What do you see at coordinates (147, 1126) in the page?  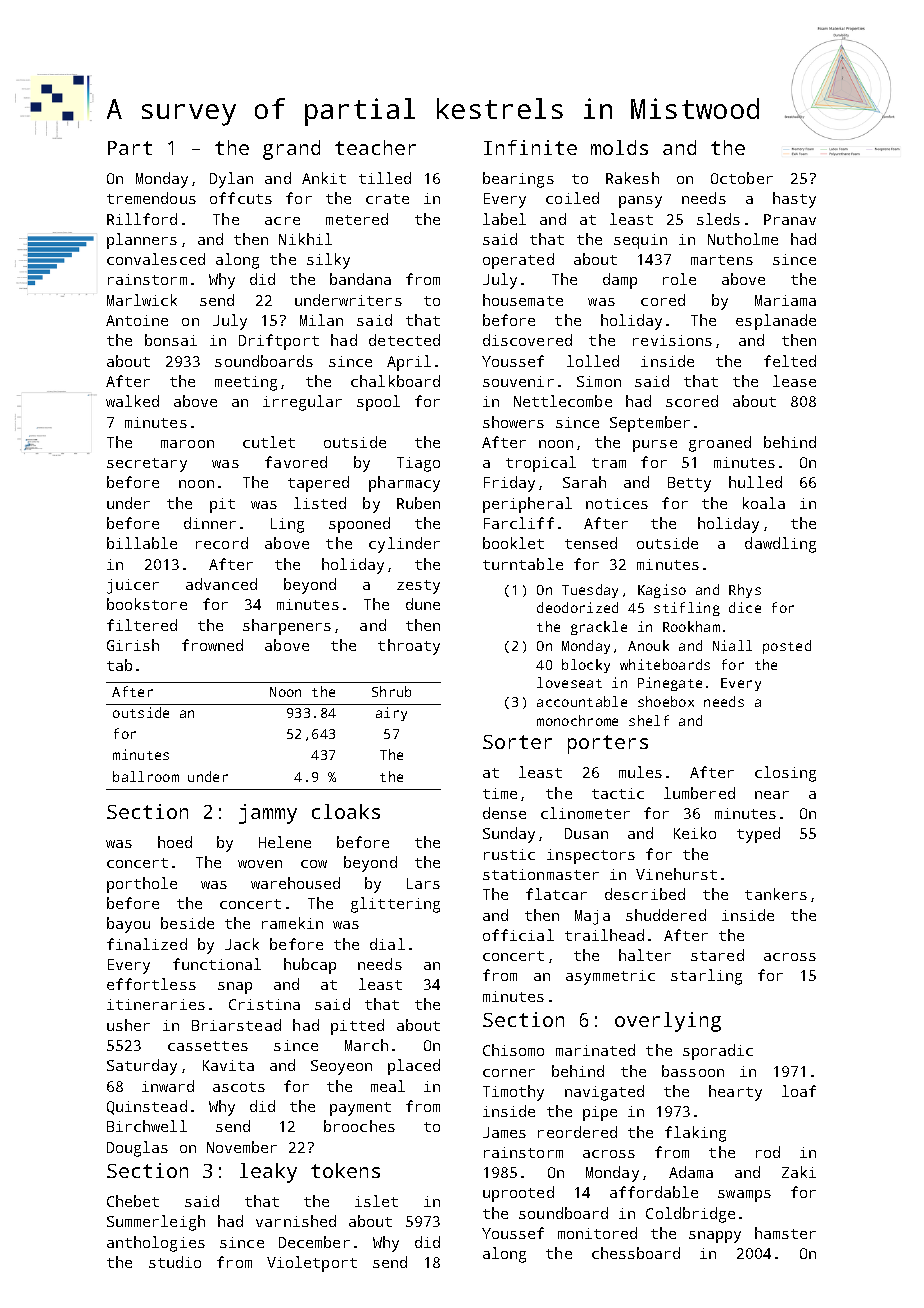 I see `Birchwell` at bounding box center [147, 1126].
